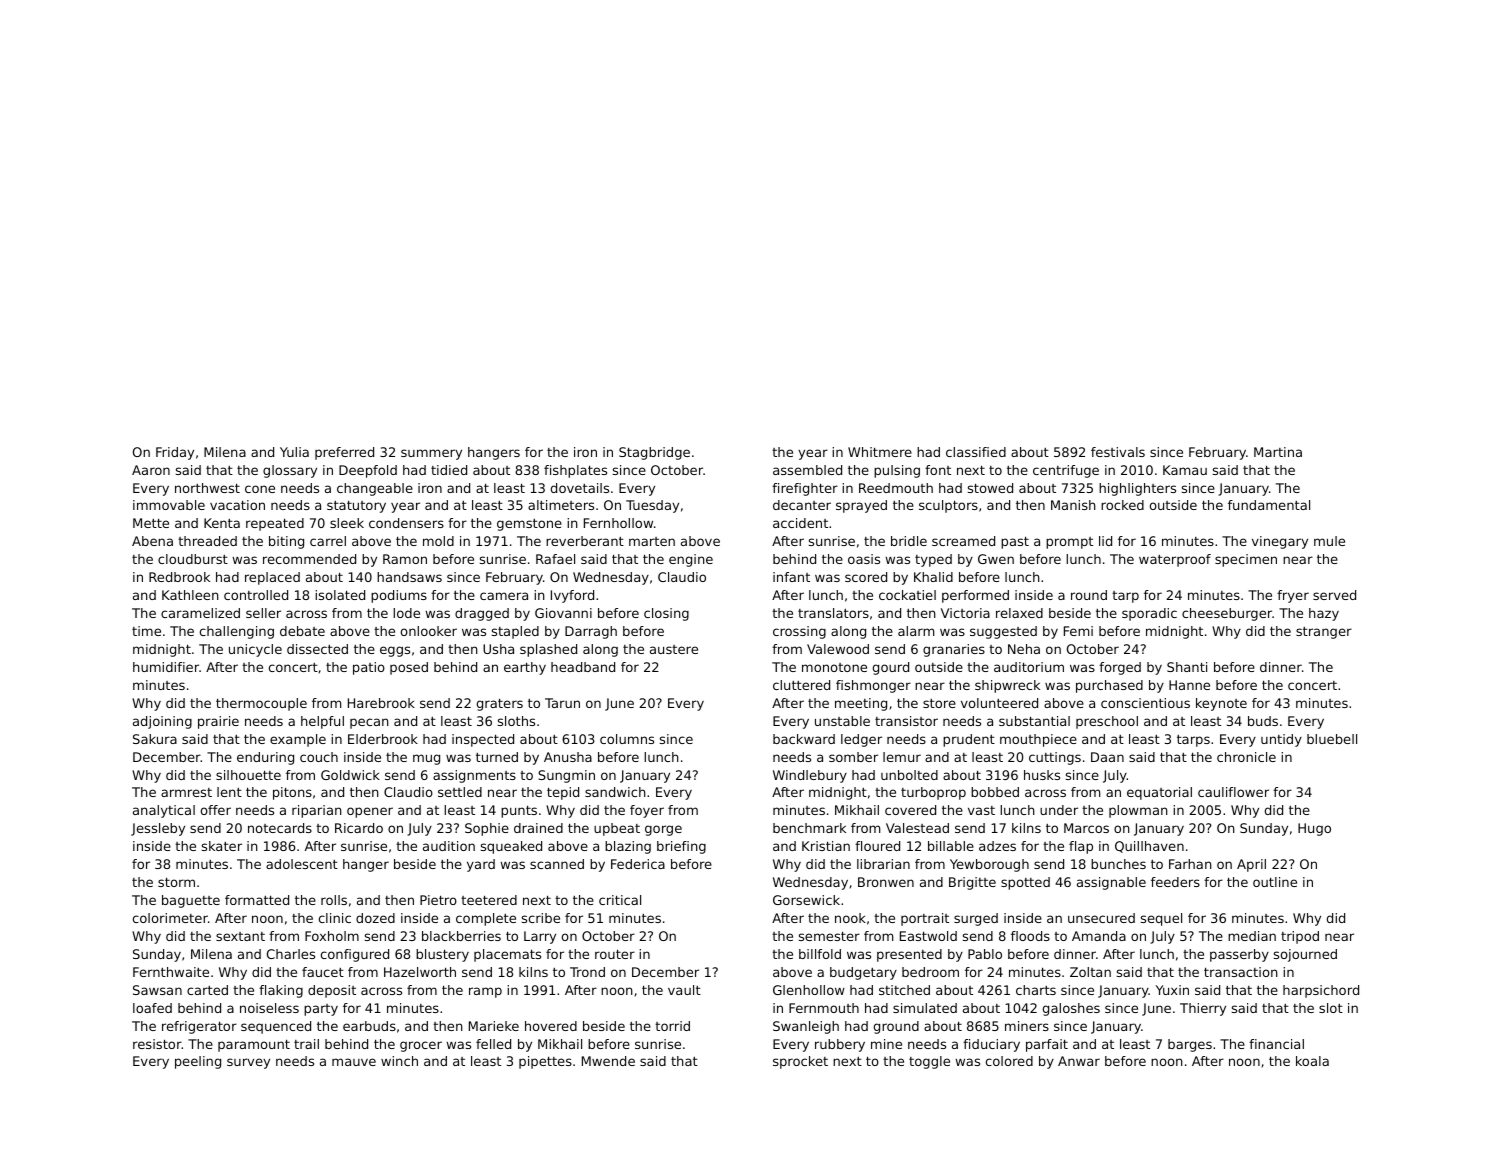  I want to click on April, so click(1251, 865).
